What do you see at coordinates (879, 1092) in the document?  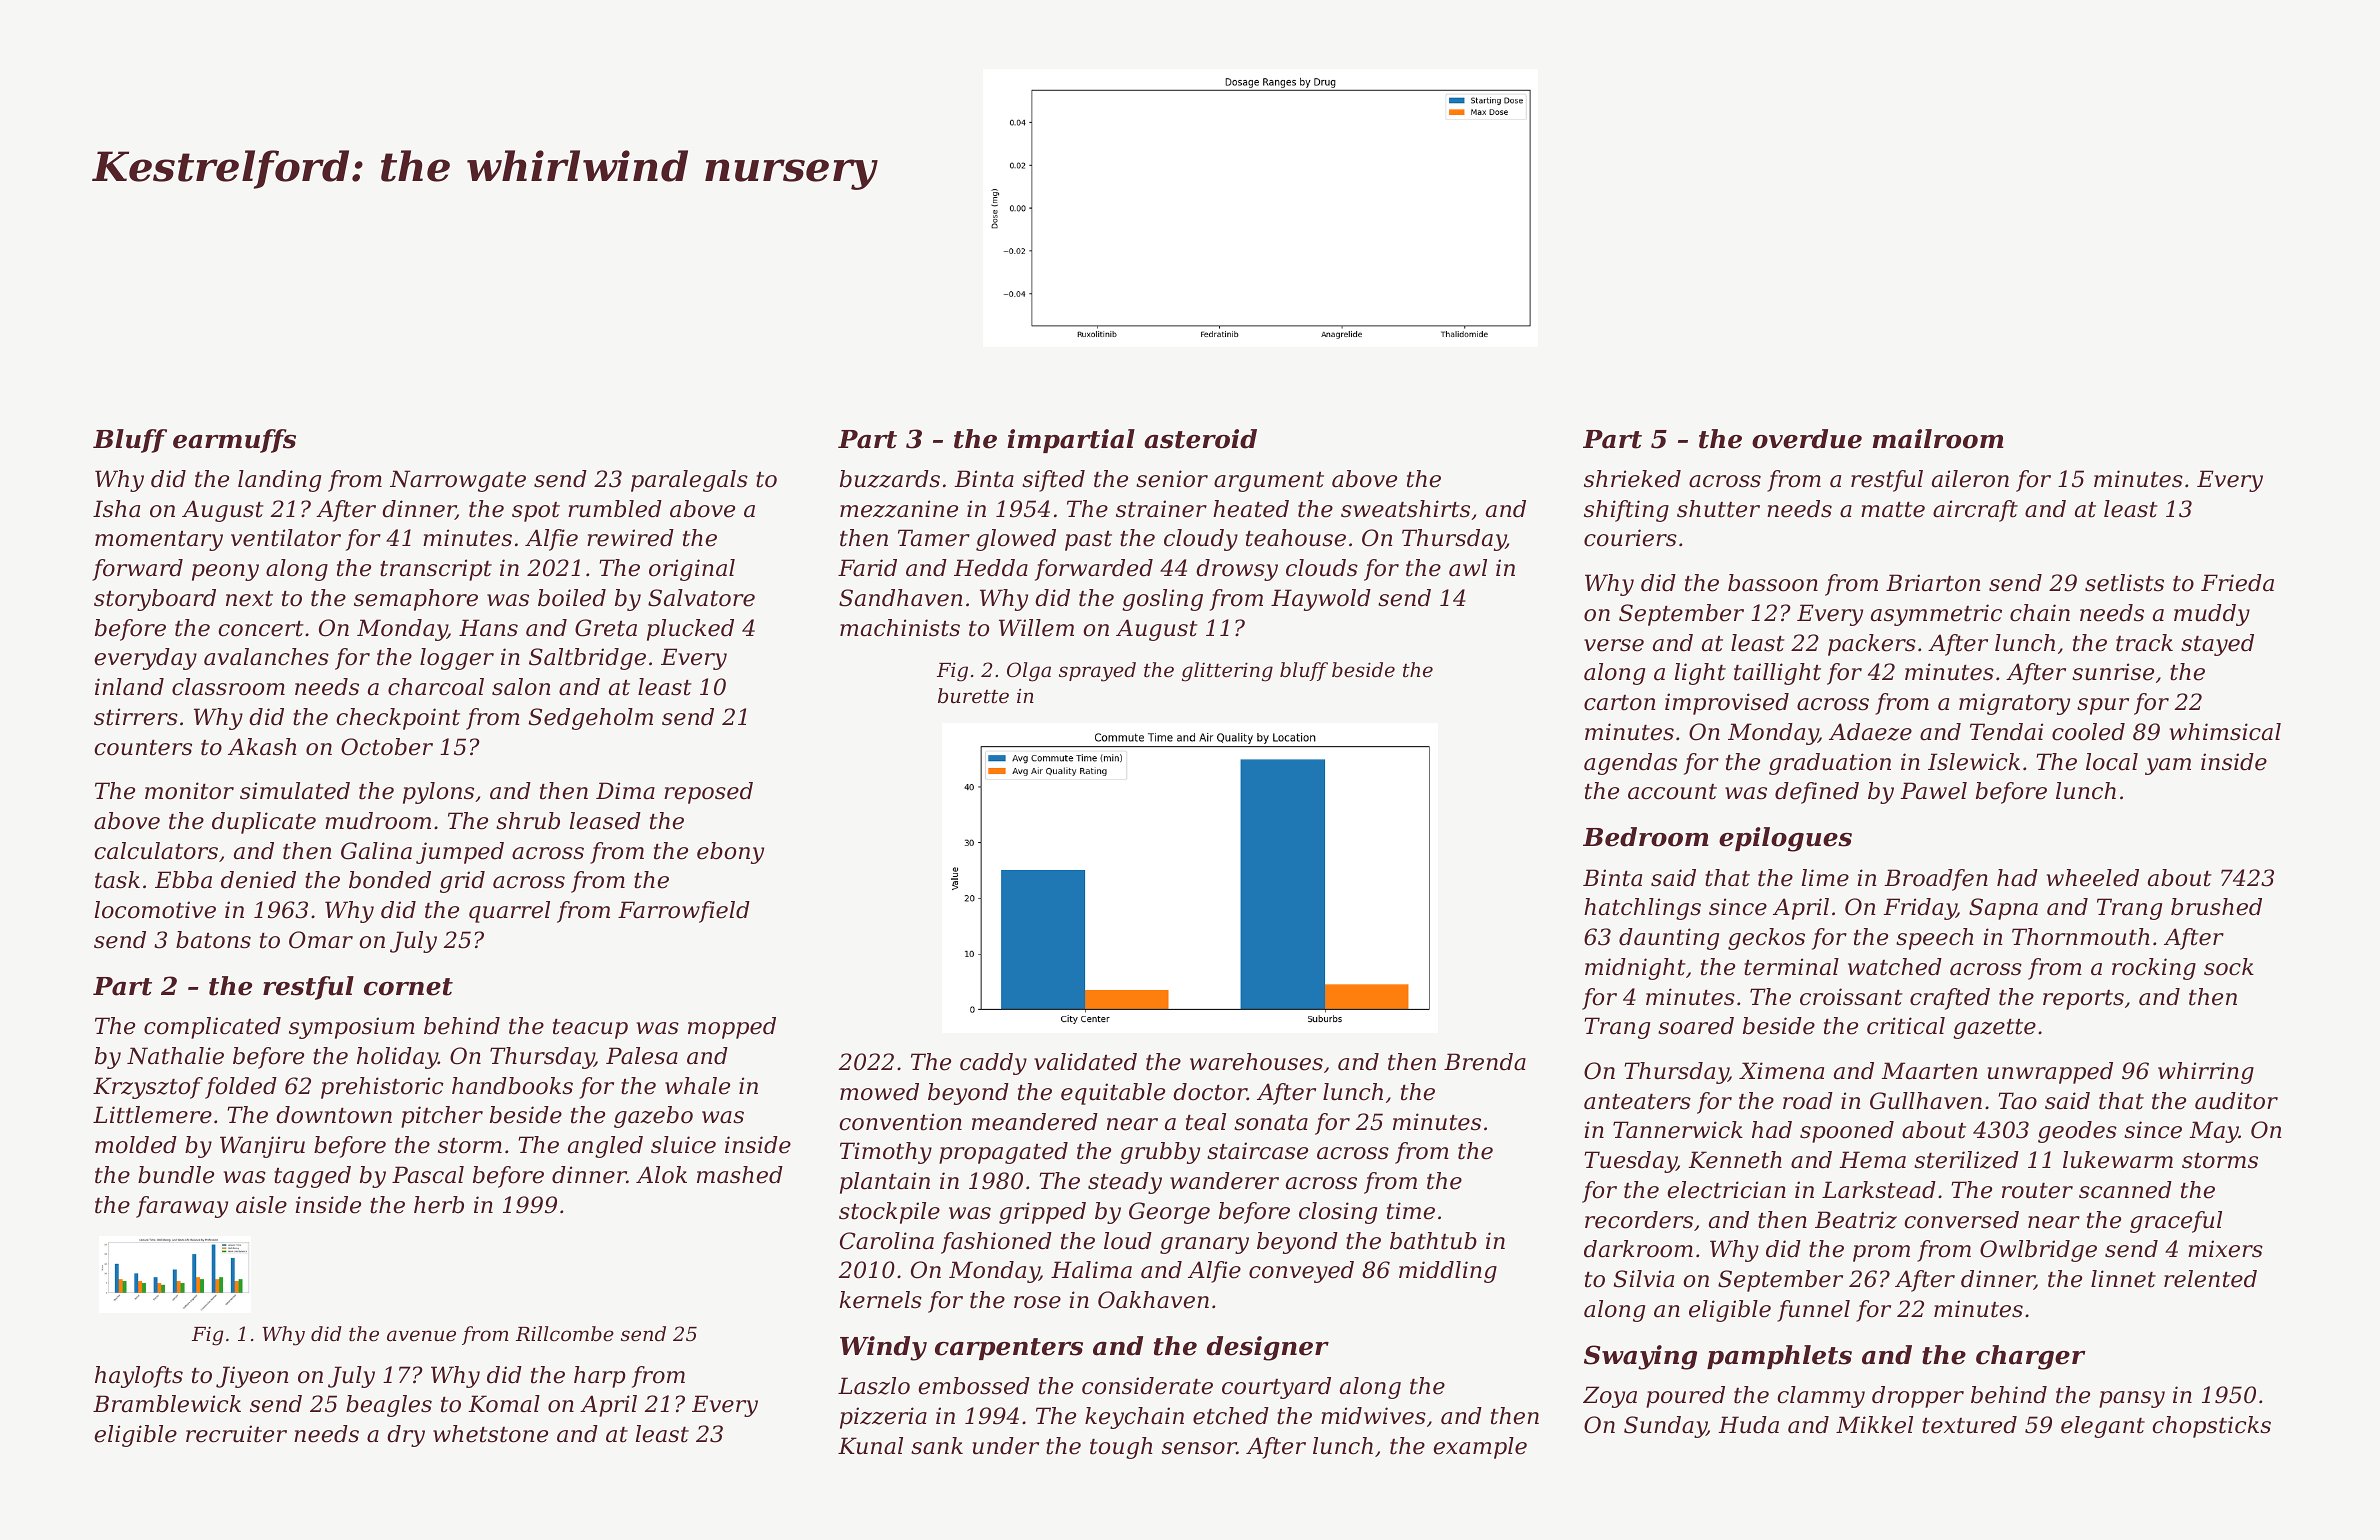 I see `mowed` at bounding box center [879, 1092].
